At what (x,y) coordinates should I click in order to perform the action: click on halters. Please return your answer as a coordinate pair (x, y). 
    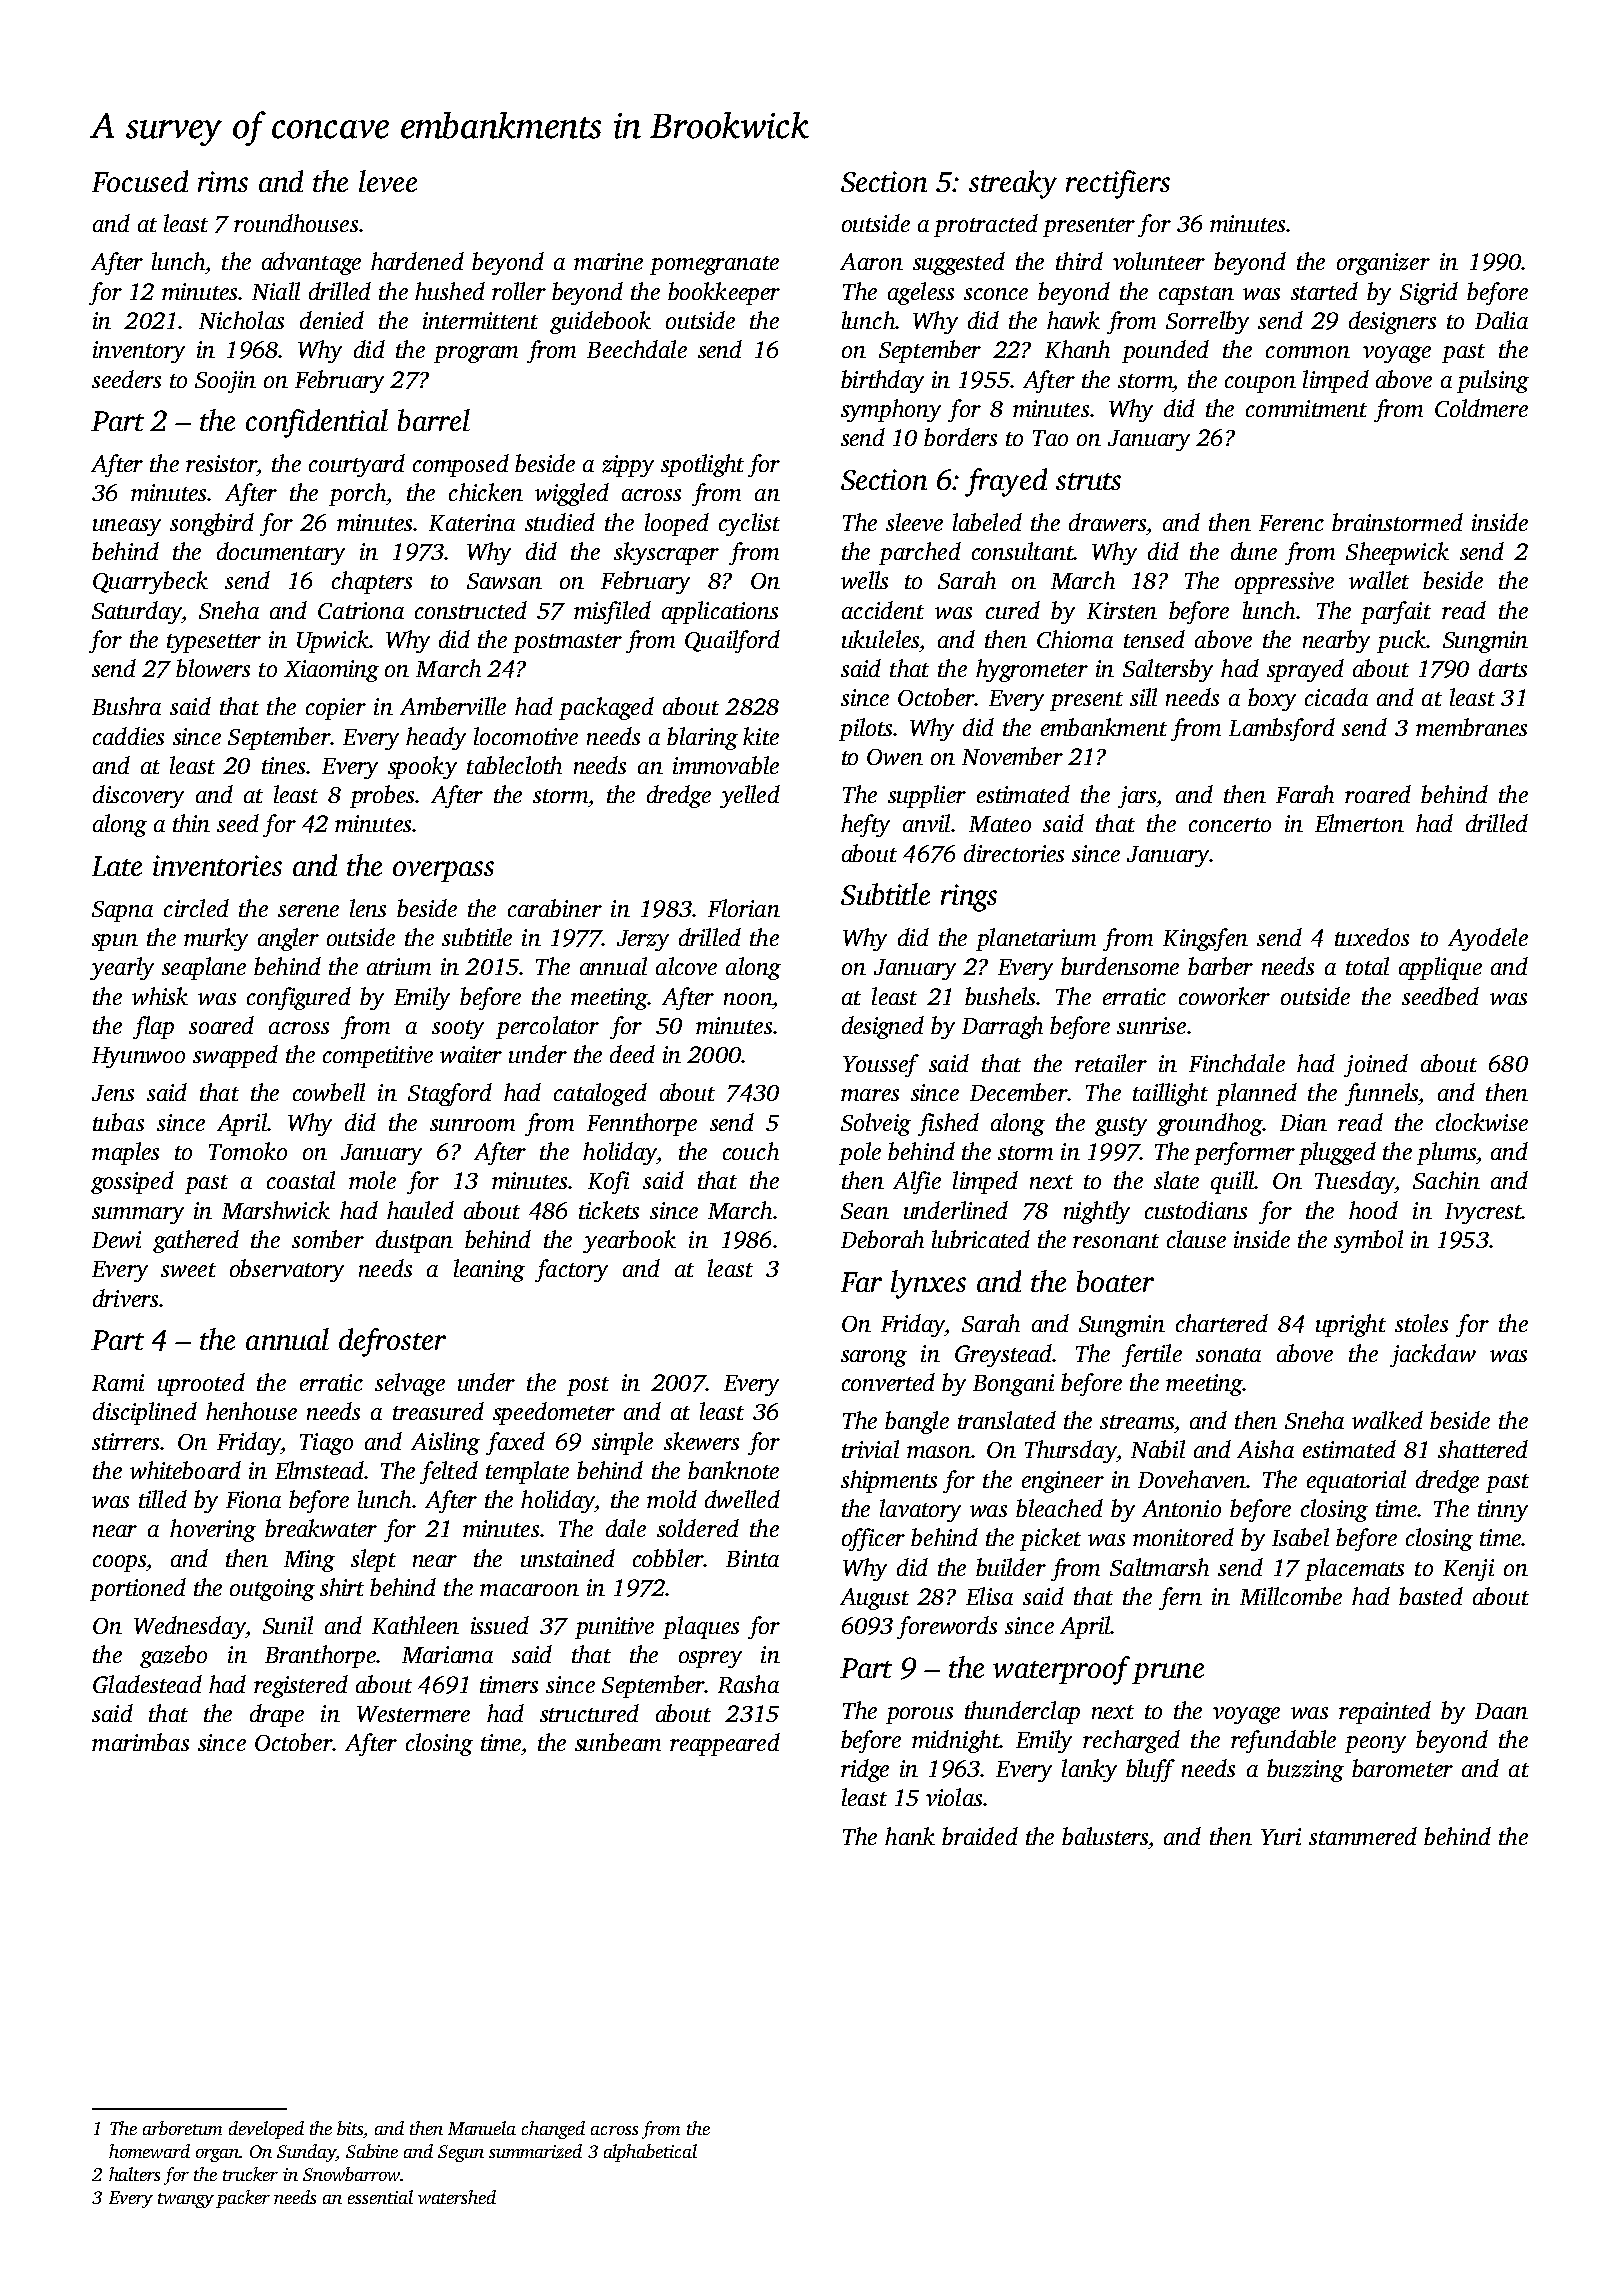
    Looking at the image, I should click on (134, 2174).
